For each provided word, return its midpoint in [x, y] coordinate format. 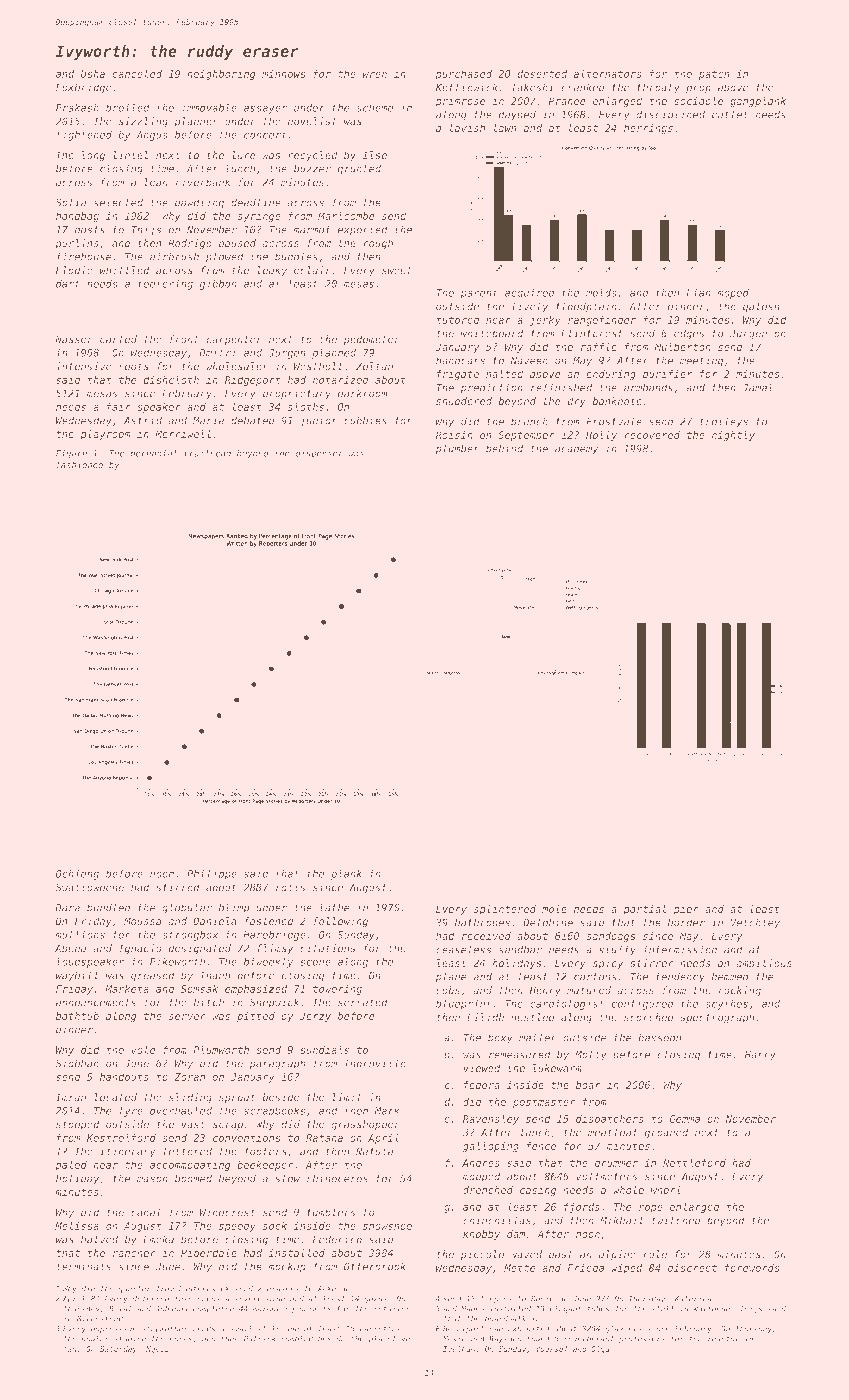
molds [601, 292]
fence [541, 1146]
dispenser [319, 454]
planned [334, 353]
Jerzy [315, 1017]
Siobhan [77, 1063]
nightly [733, 436]
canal [145, 1212]
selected [118, 202]
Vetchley [755, 923]
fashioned [80, 464]
